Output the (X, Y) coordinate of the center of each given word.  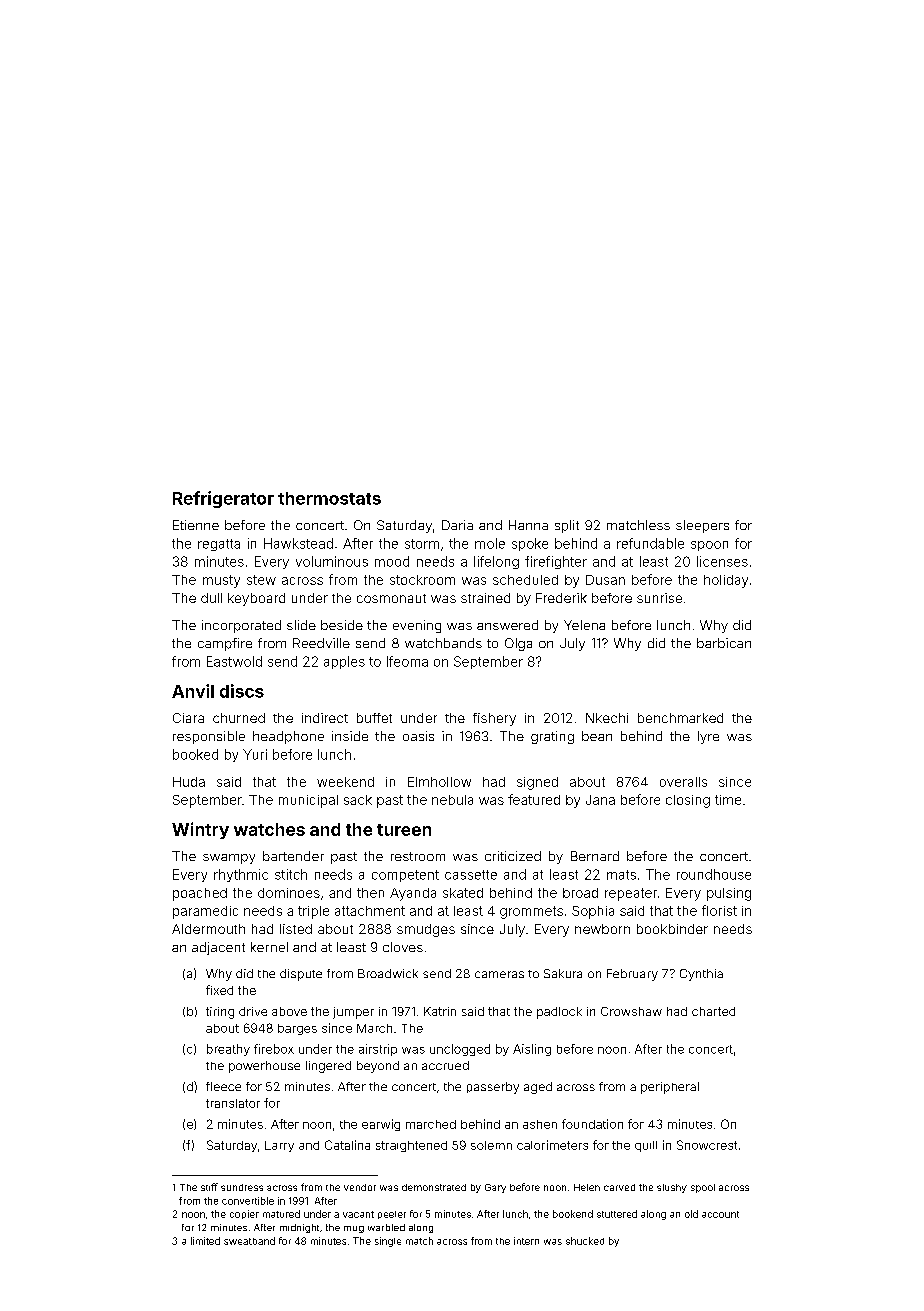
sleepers (702, 526)
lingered (328, 1067)
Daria (457, 525)
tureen (404, 830)
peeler (392, 1215)
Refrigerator (223, 499)
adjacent (218, 948)
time (728, 800)
